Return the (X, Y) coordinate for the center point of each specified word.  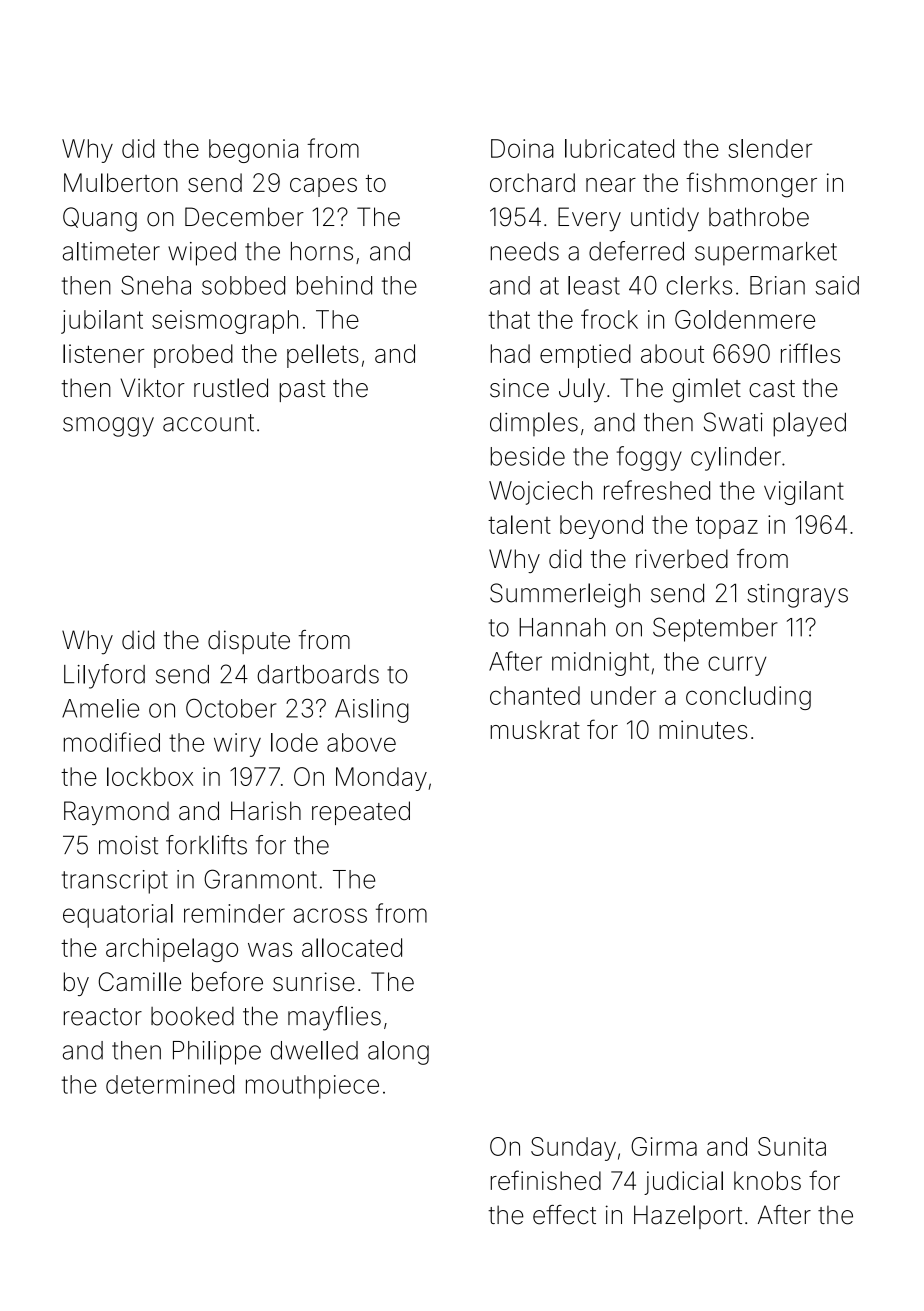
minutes (703, 729)
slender (770, 148)
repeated (361, 813)
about (672, 353)
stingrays (797, 596)
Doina (522, 148)
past (303, 391)
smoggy (108, 427)
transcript (115, 882)
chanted (535, 695)
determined (170, 1084)
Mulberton (121, 182)
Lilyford (104, 676)
